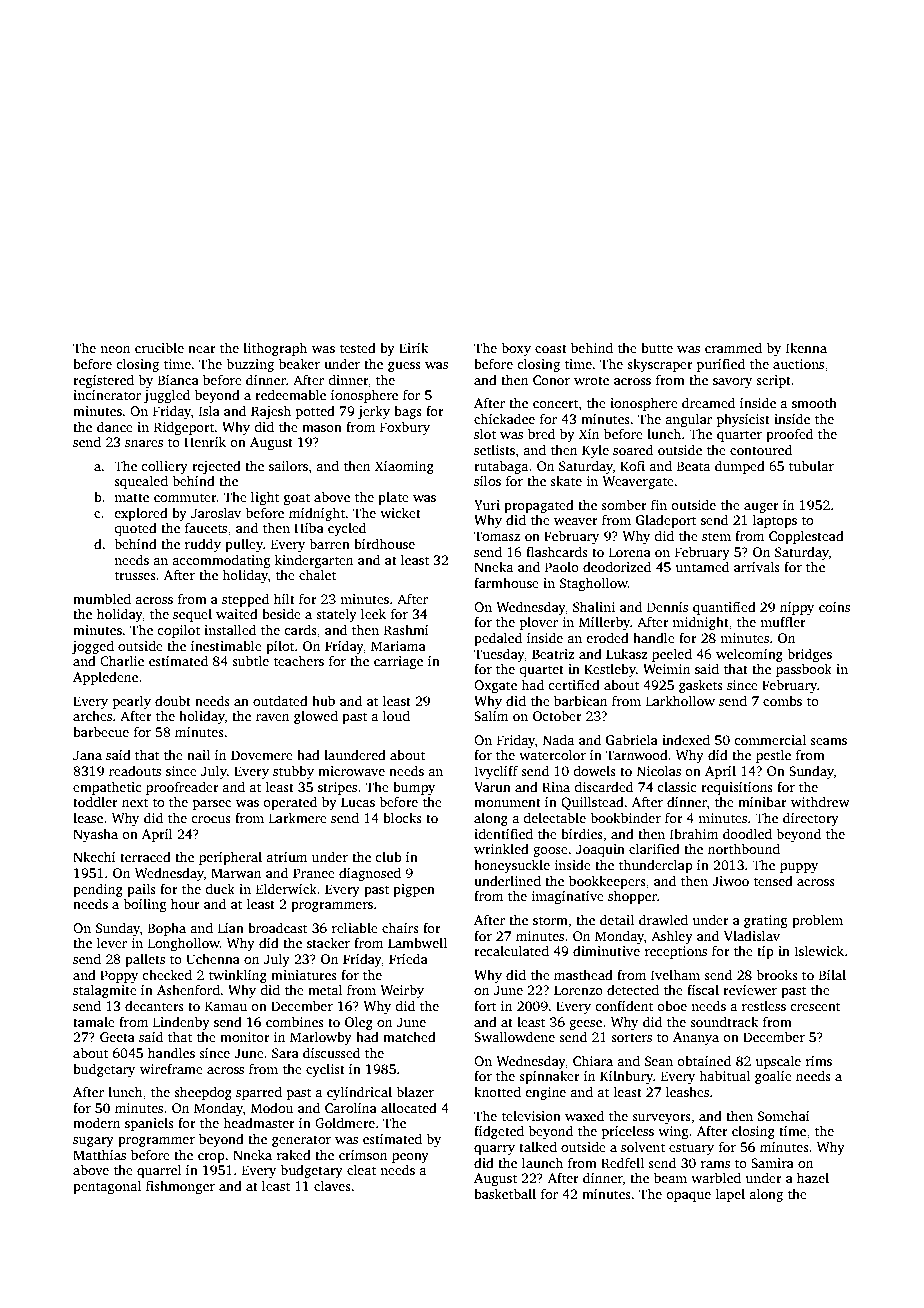 This screenshot has height=1308, width=924. What do you see at coordinates (487, 505) in the screenshot?
I see `Yuri` at bounding box center [487, 505].
